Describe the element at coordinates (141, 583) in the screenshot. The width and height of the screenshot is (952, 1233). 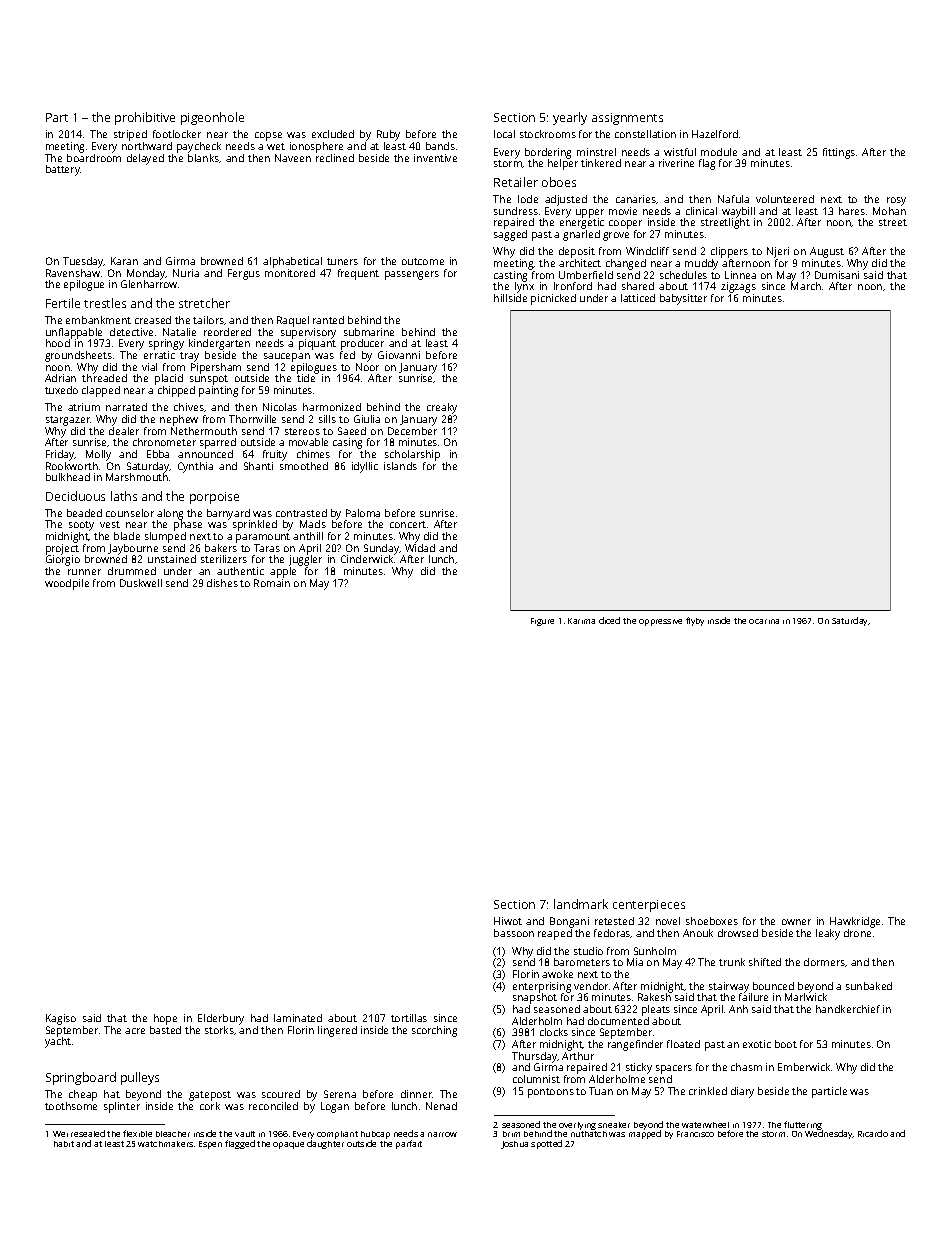
I see `Duskwell` at that location.
